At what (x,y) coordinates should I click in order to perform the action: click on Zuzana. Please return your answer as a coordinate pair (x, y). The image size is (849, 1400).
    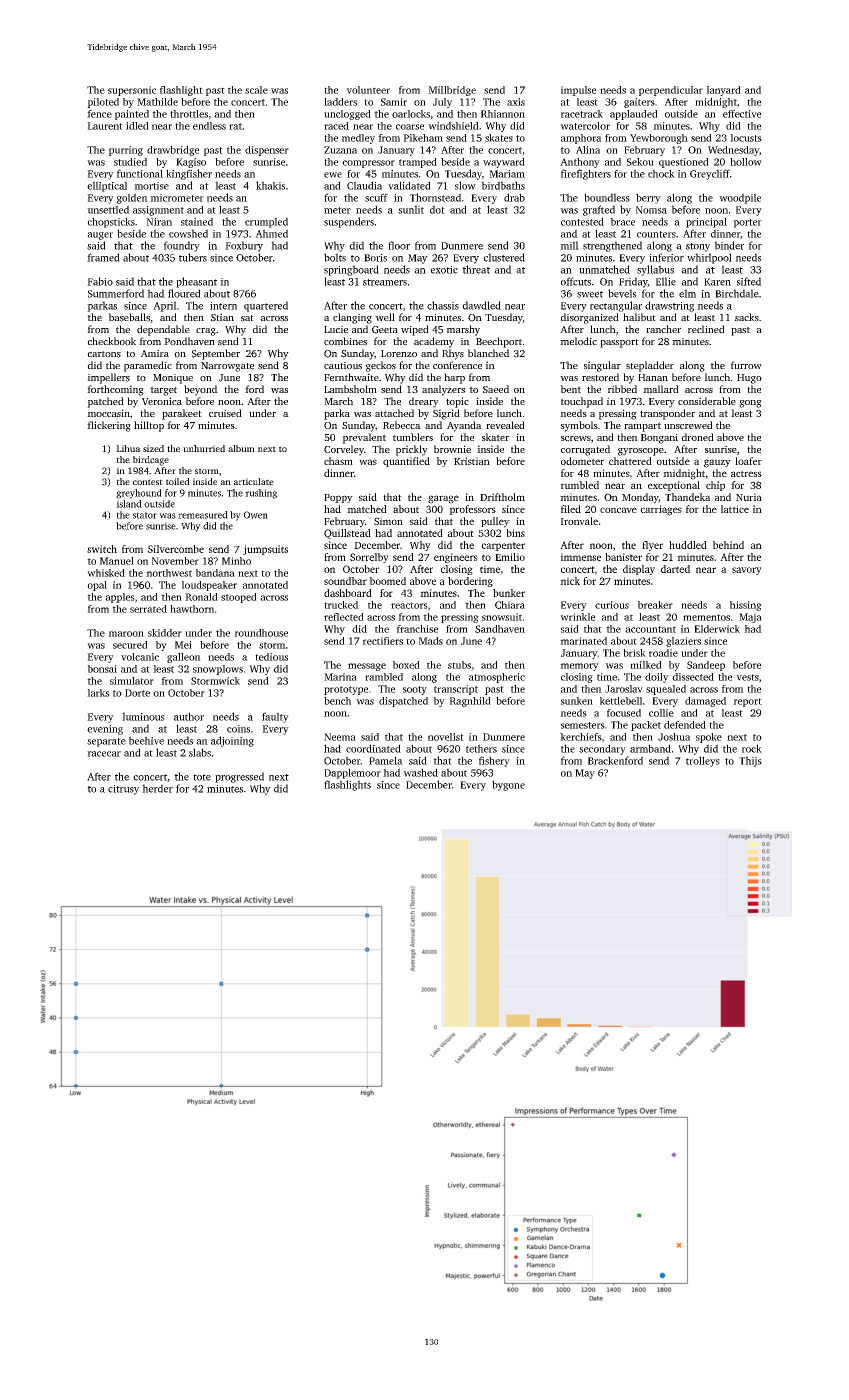
    Looking at the image, I should click on (340, 150).
